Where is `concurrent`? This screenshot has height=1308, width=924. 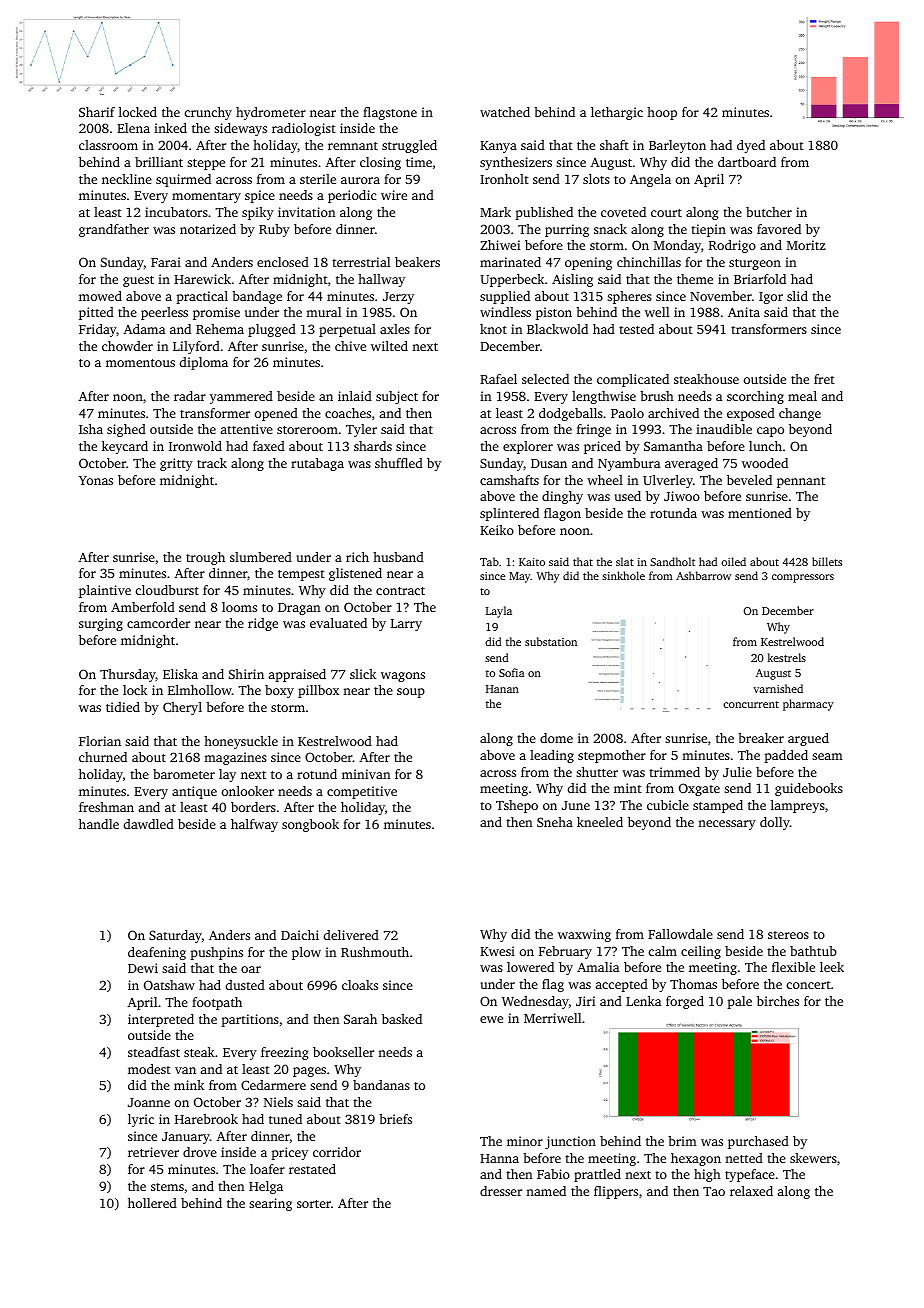
concurrent is located at coordinates (751, 704).
